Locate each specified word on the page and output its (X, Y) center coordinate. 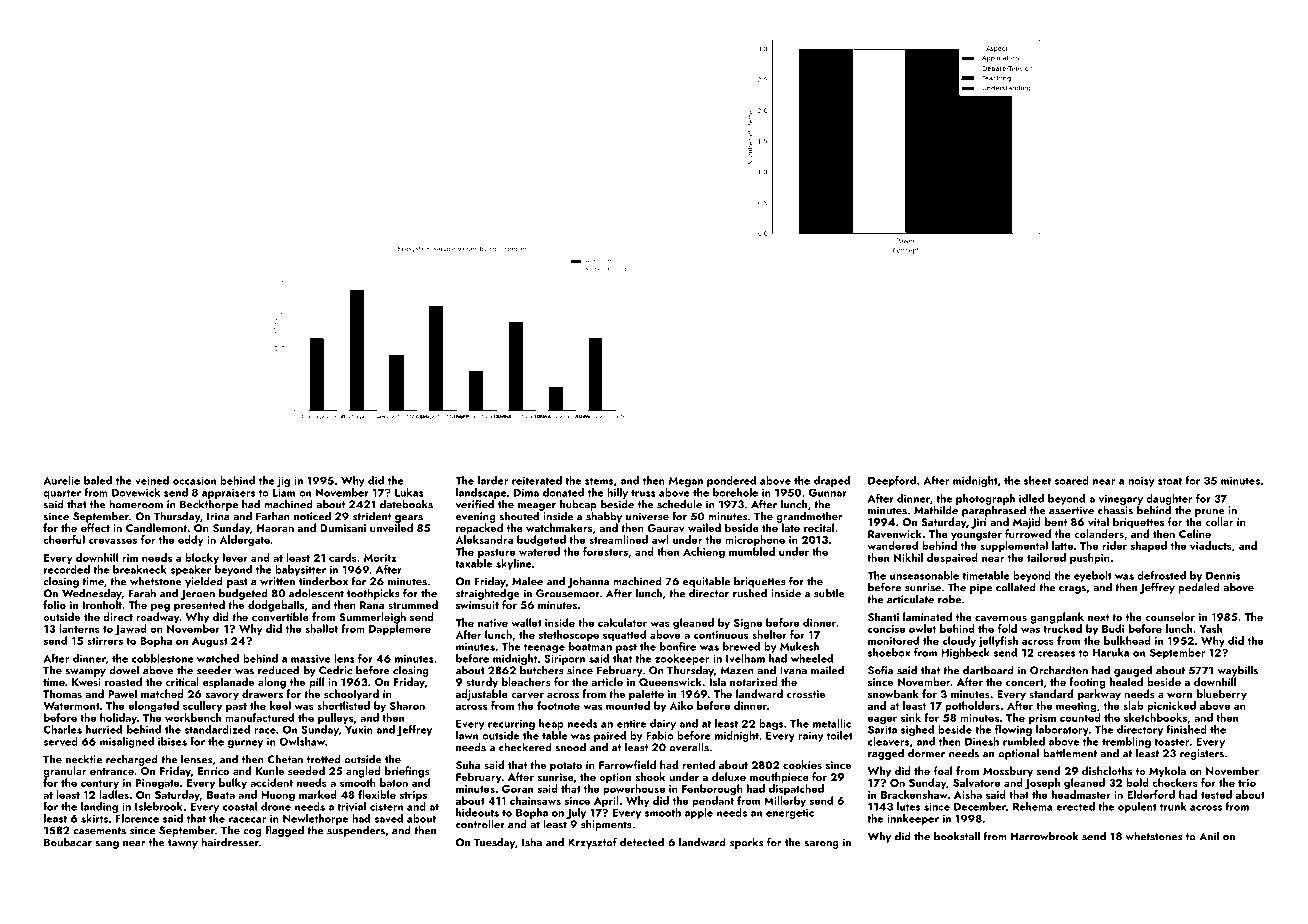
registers (1202, 754)
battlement (1070, 753)
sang (107, 845)
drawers (262, 693)
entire (631, 723)
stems (599, 481)
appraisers (228, 493)
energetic (790, 813)
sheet (1037, 480)
